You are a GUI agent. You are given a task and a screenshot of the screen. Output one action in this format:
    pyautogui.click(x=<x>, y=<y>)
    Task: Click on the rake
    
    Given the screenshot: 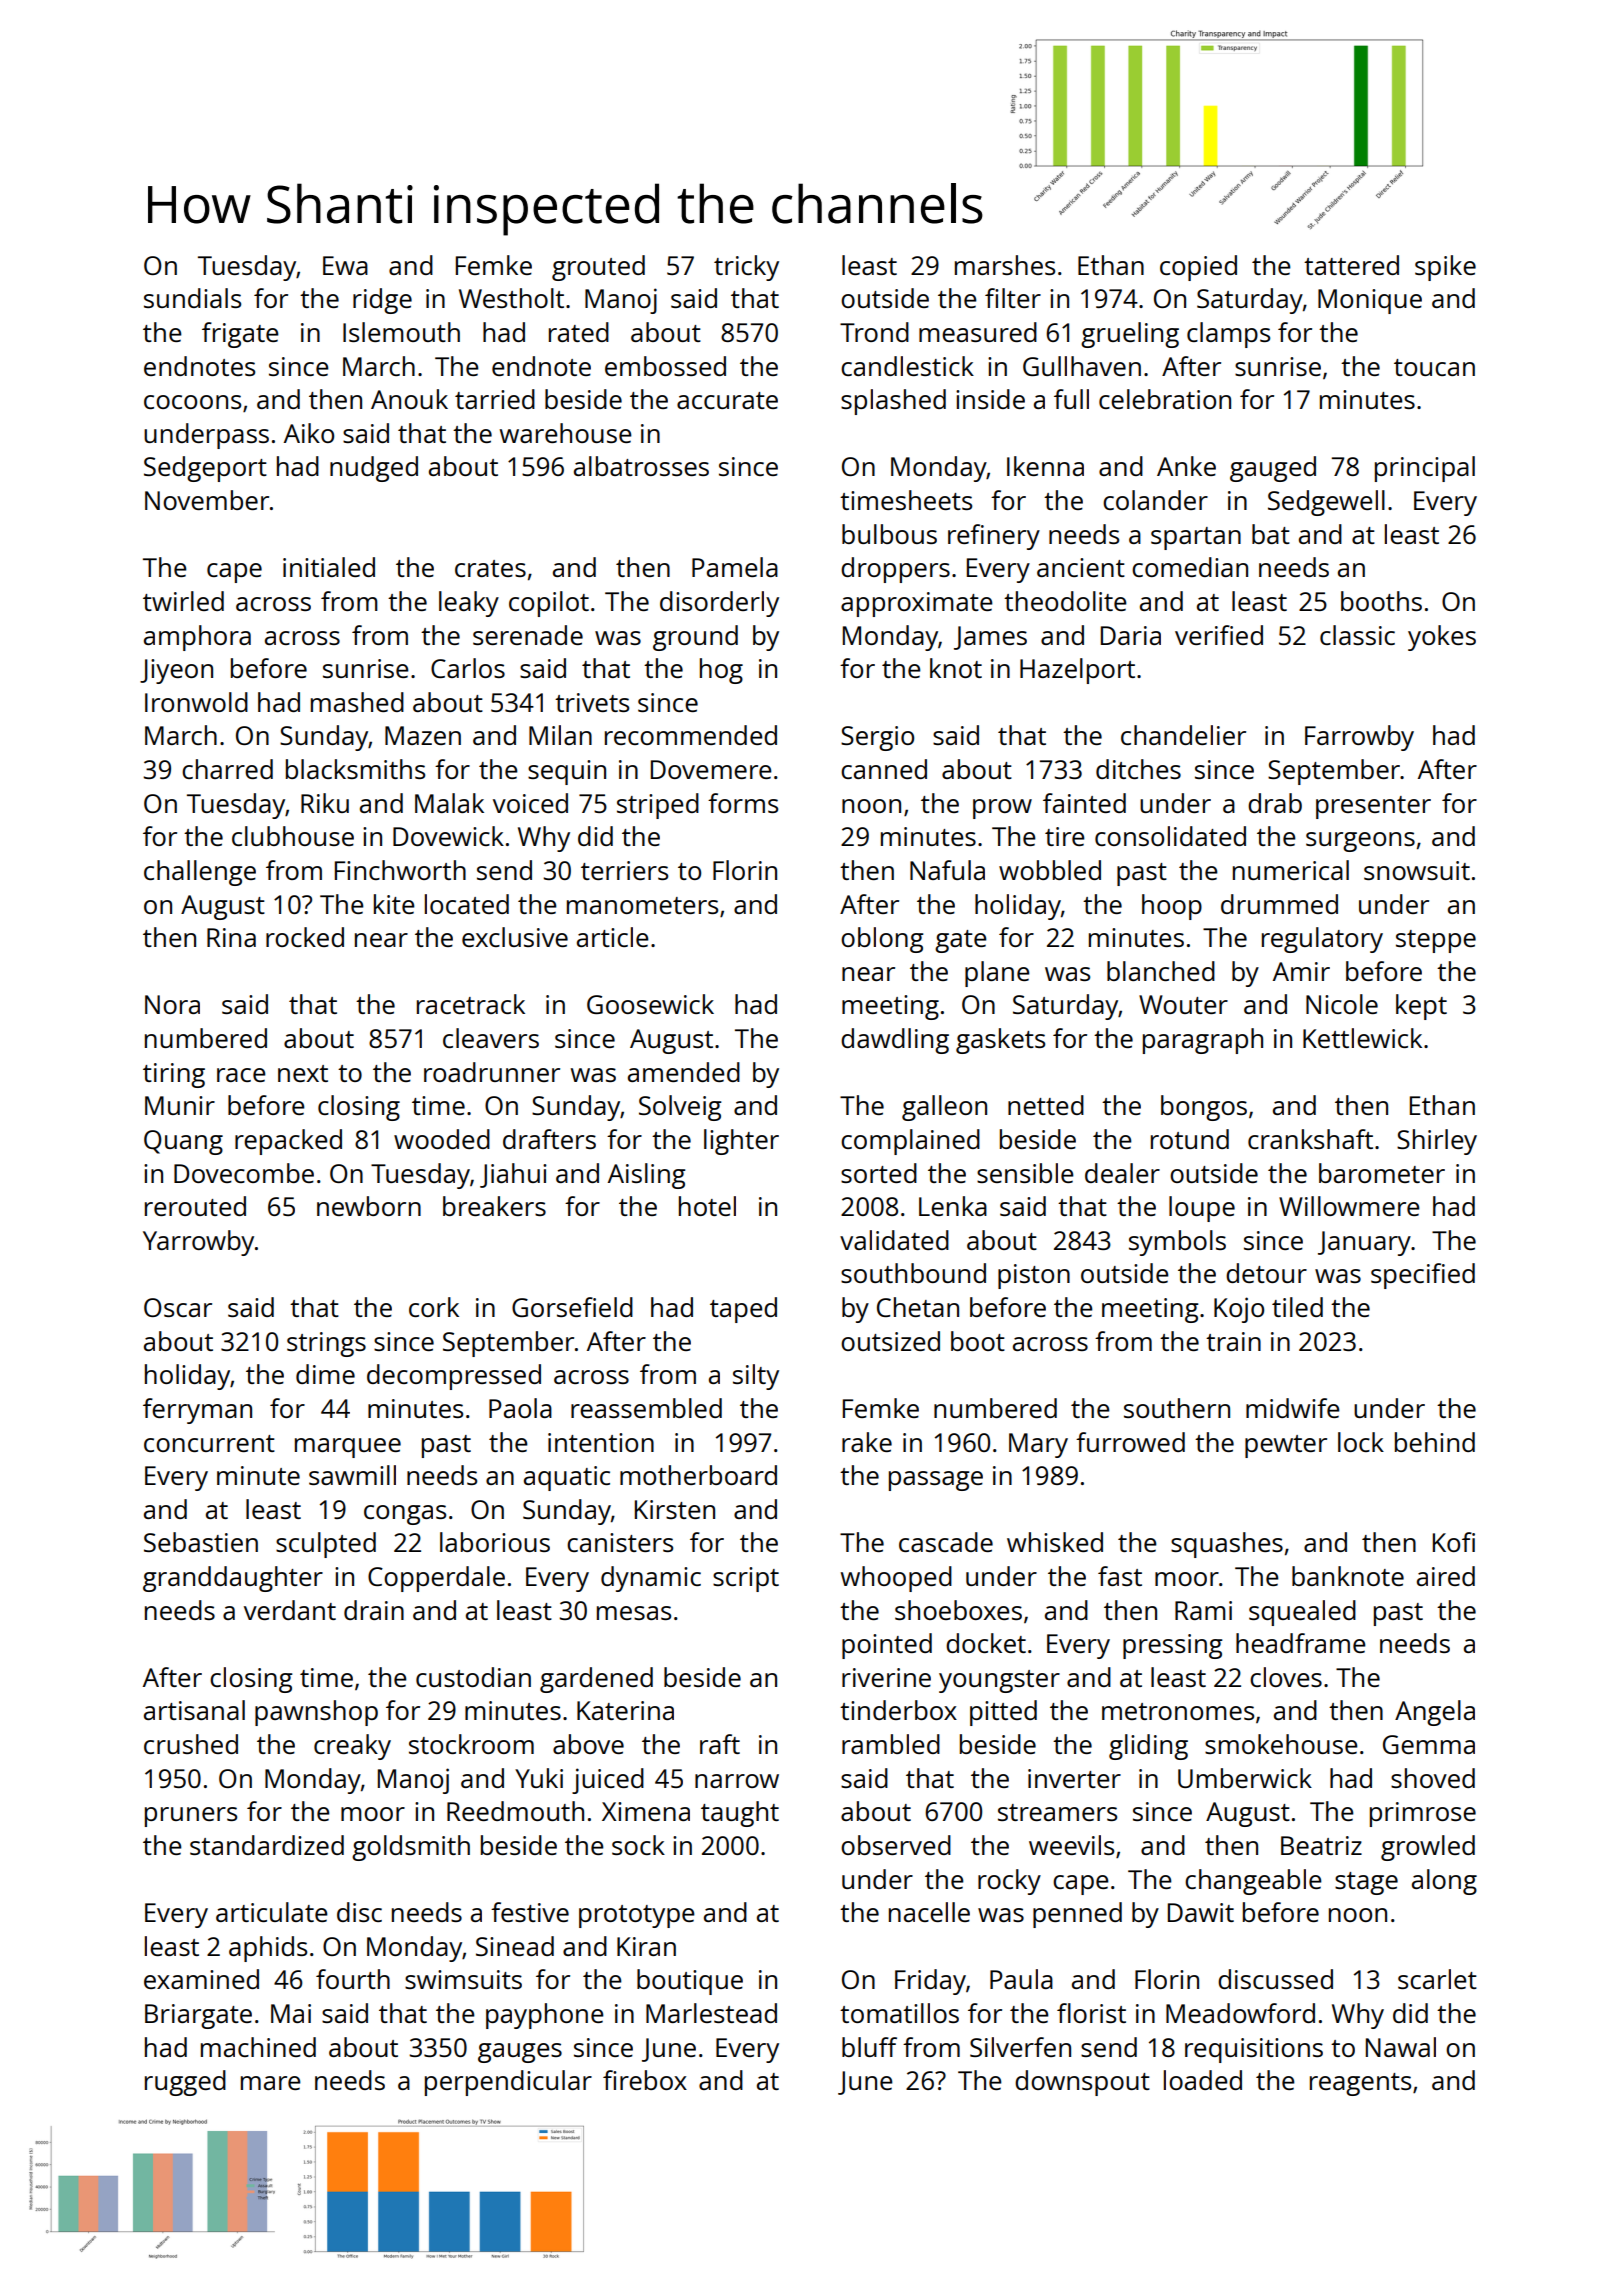 What is the action you would take?
    pyautogui.click(x=867, y=1442)
